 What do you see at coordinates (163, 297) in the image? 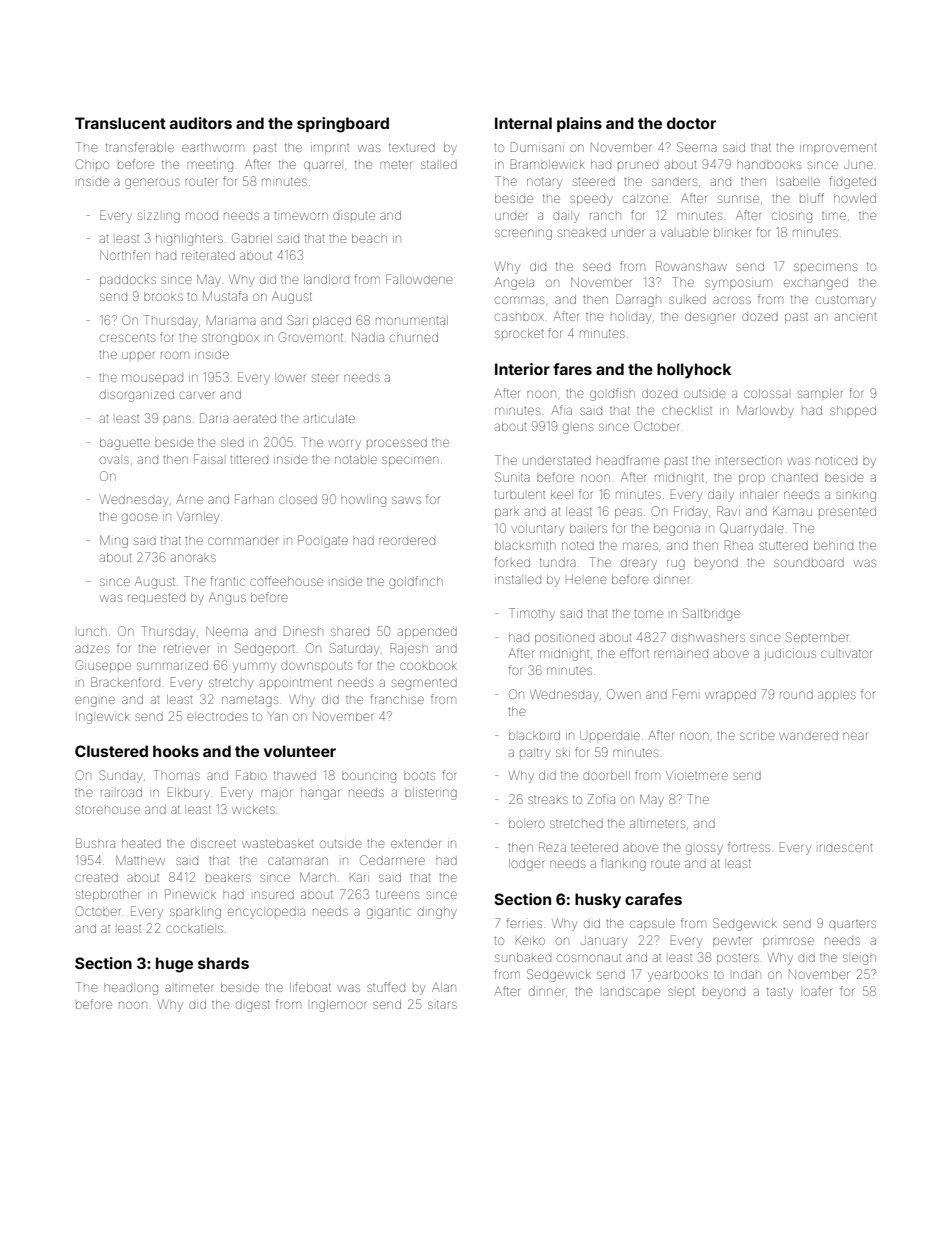
I see `brooks` at bounding box center [163, 297].
